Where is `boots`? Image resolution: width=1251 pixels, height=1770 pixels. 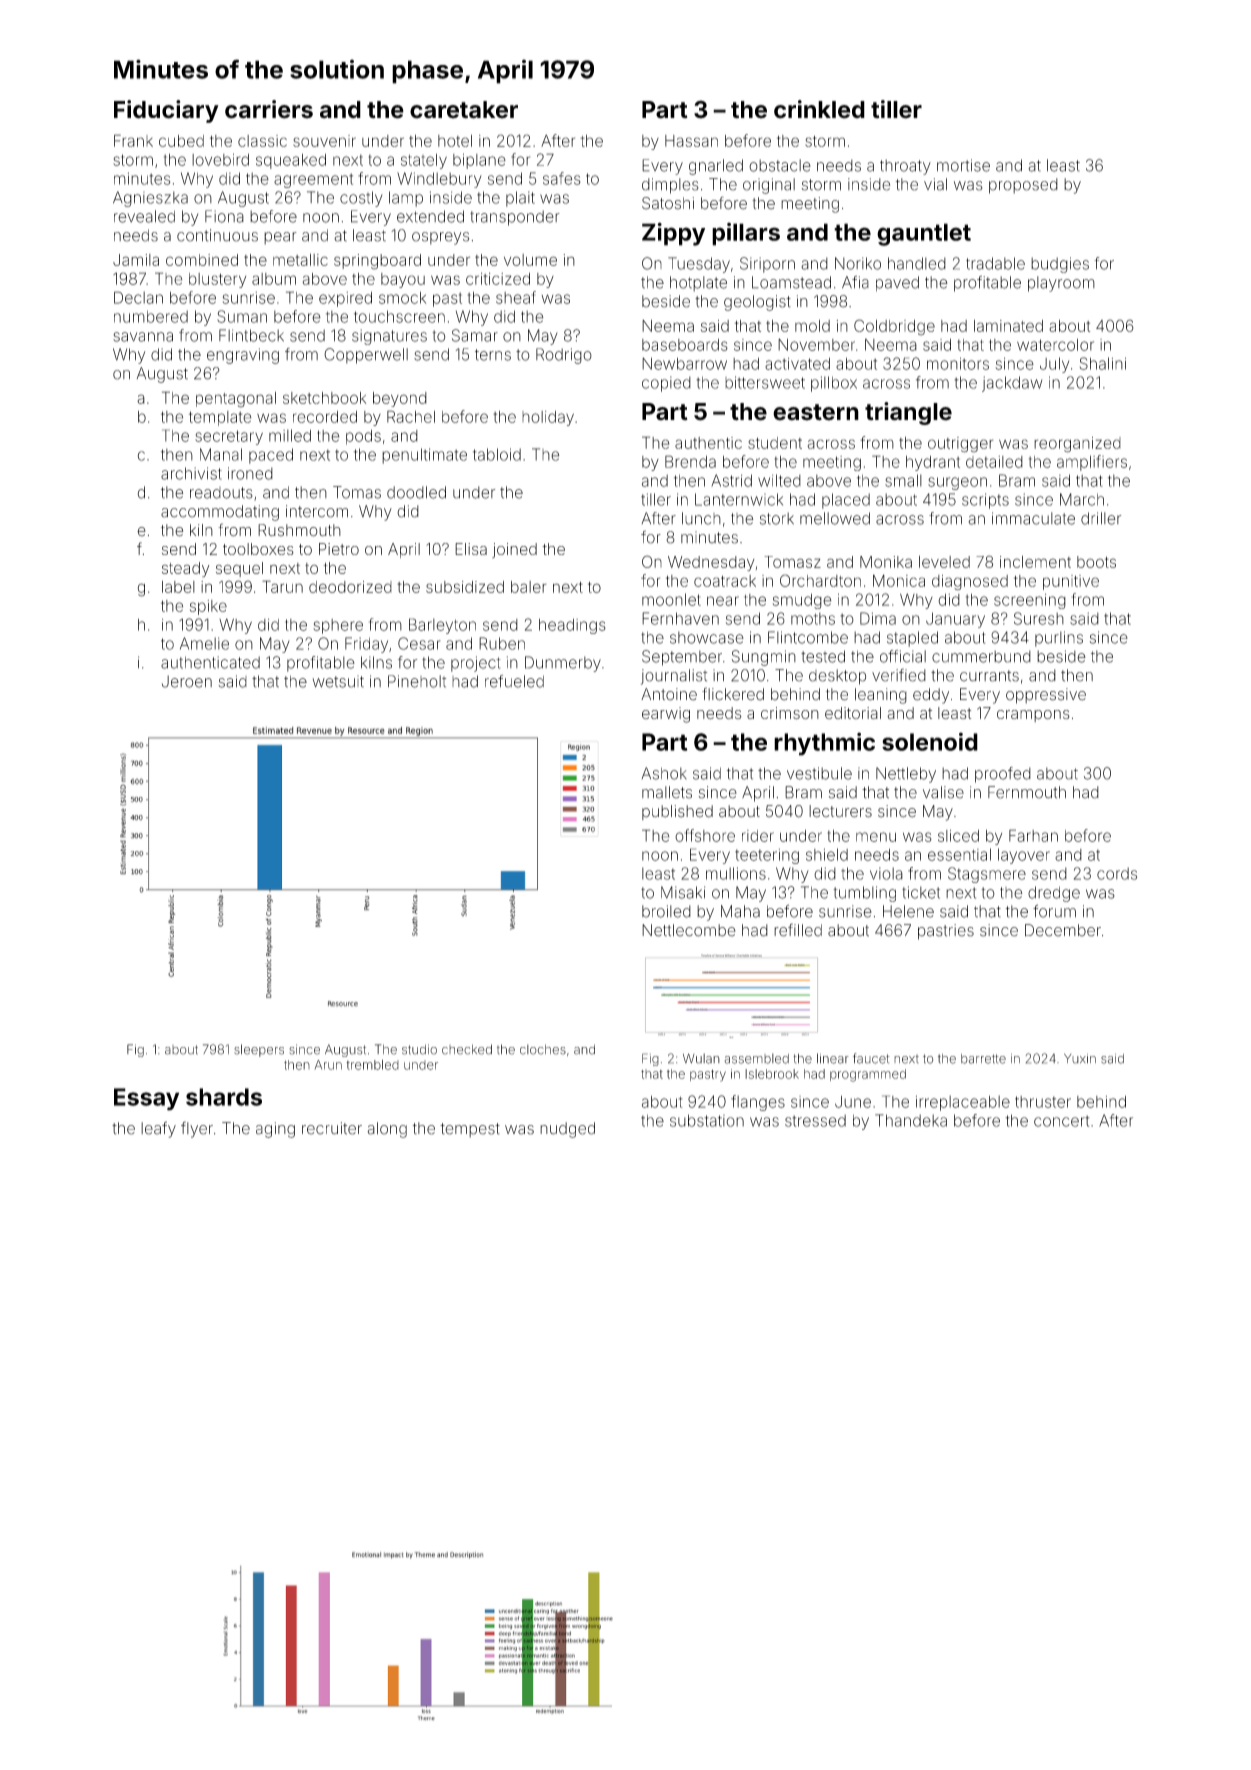 boots is located at coordinates (1096, 562).
